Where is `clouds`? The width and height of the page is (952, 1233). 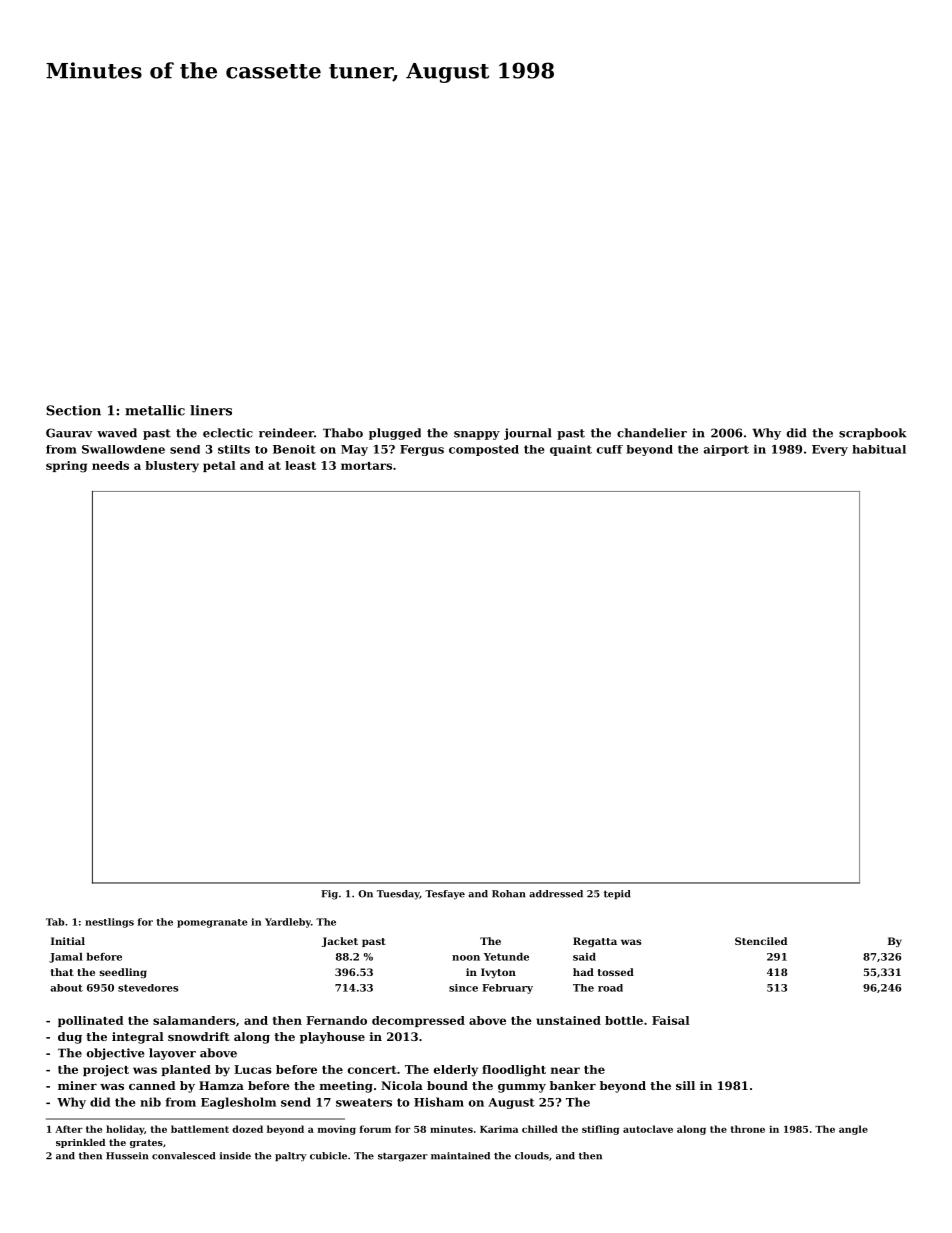
clouds is located at coordinates (532, 1156).
